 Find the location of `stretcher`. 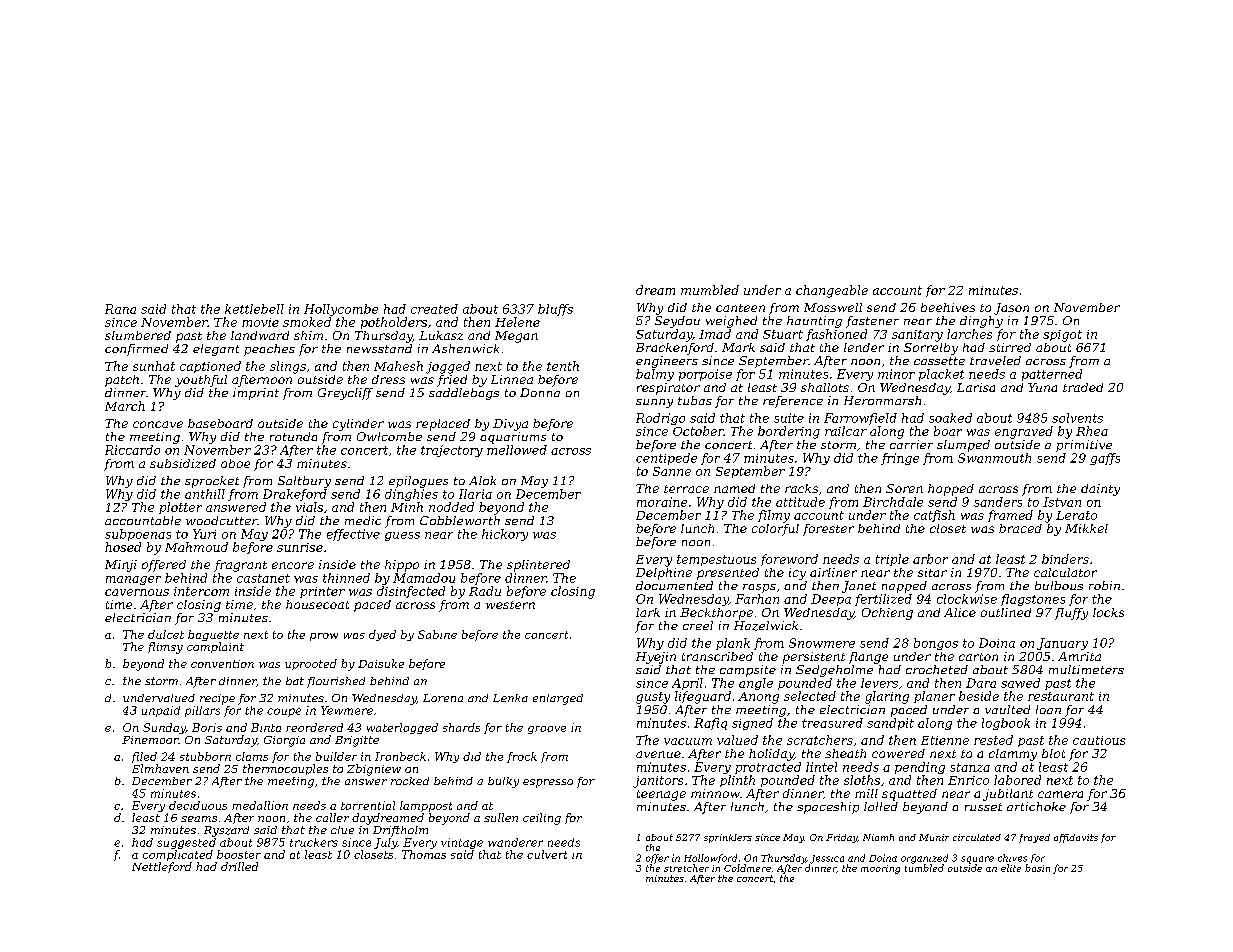

stretcher is located at coordinates (686, 868).
